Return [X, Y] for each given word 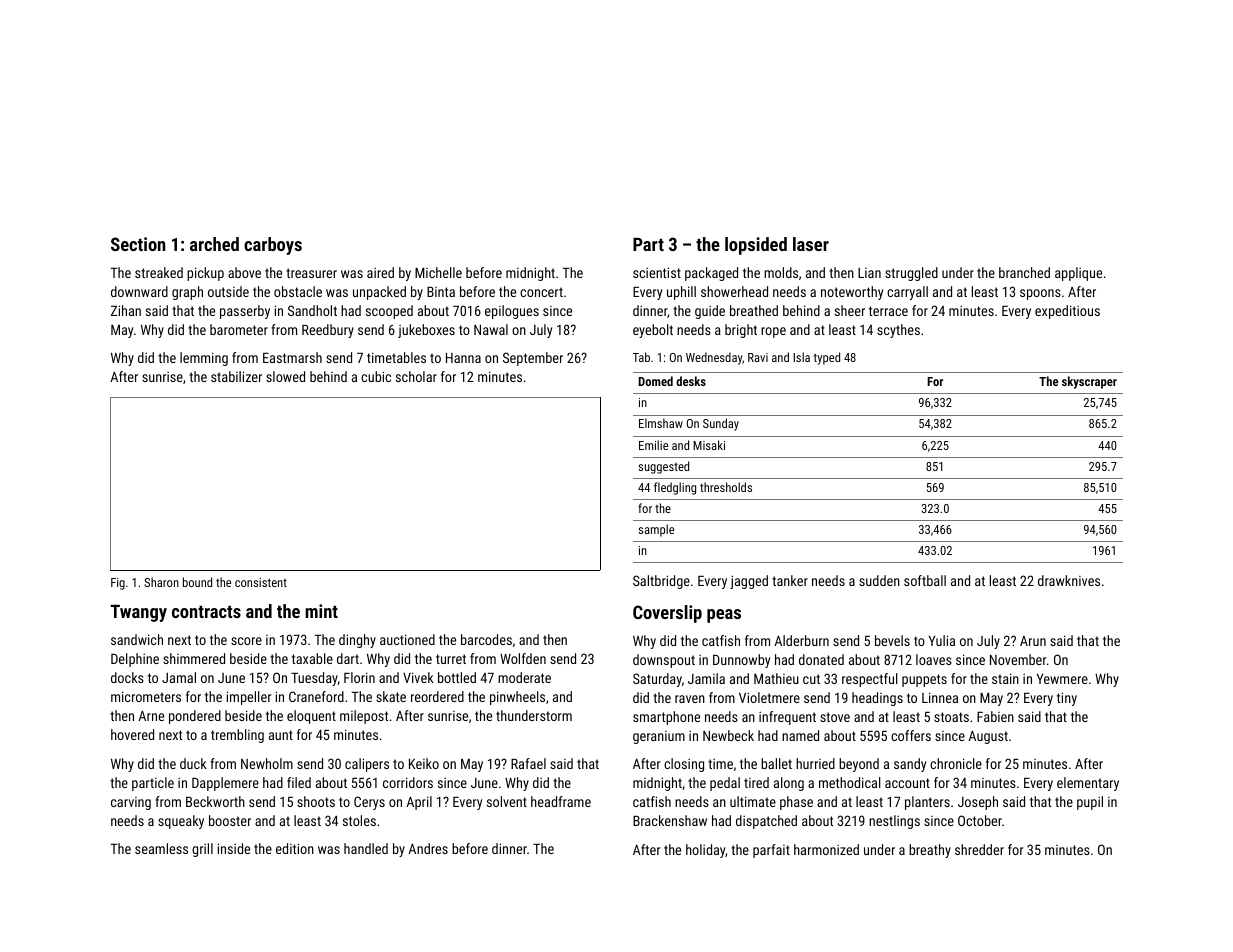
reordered [437, 696]
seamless [161, 848]
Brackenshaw [670, 820]
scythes [898, 331]
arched [214, 244]
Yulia [942, 640]
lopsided [756, 246]
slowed [285, 376]
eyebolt [653, 331]
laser [811, 244]
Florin [359, 677]
